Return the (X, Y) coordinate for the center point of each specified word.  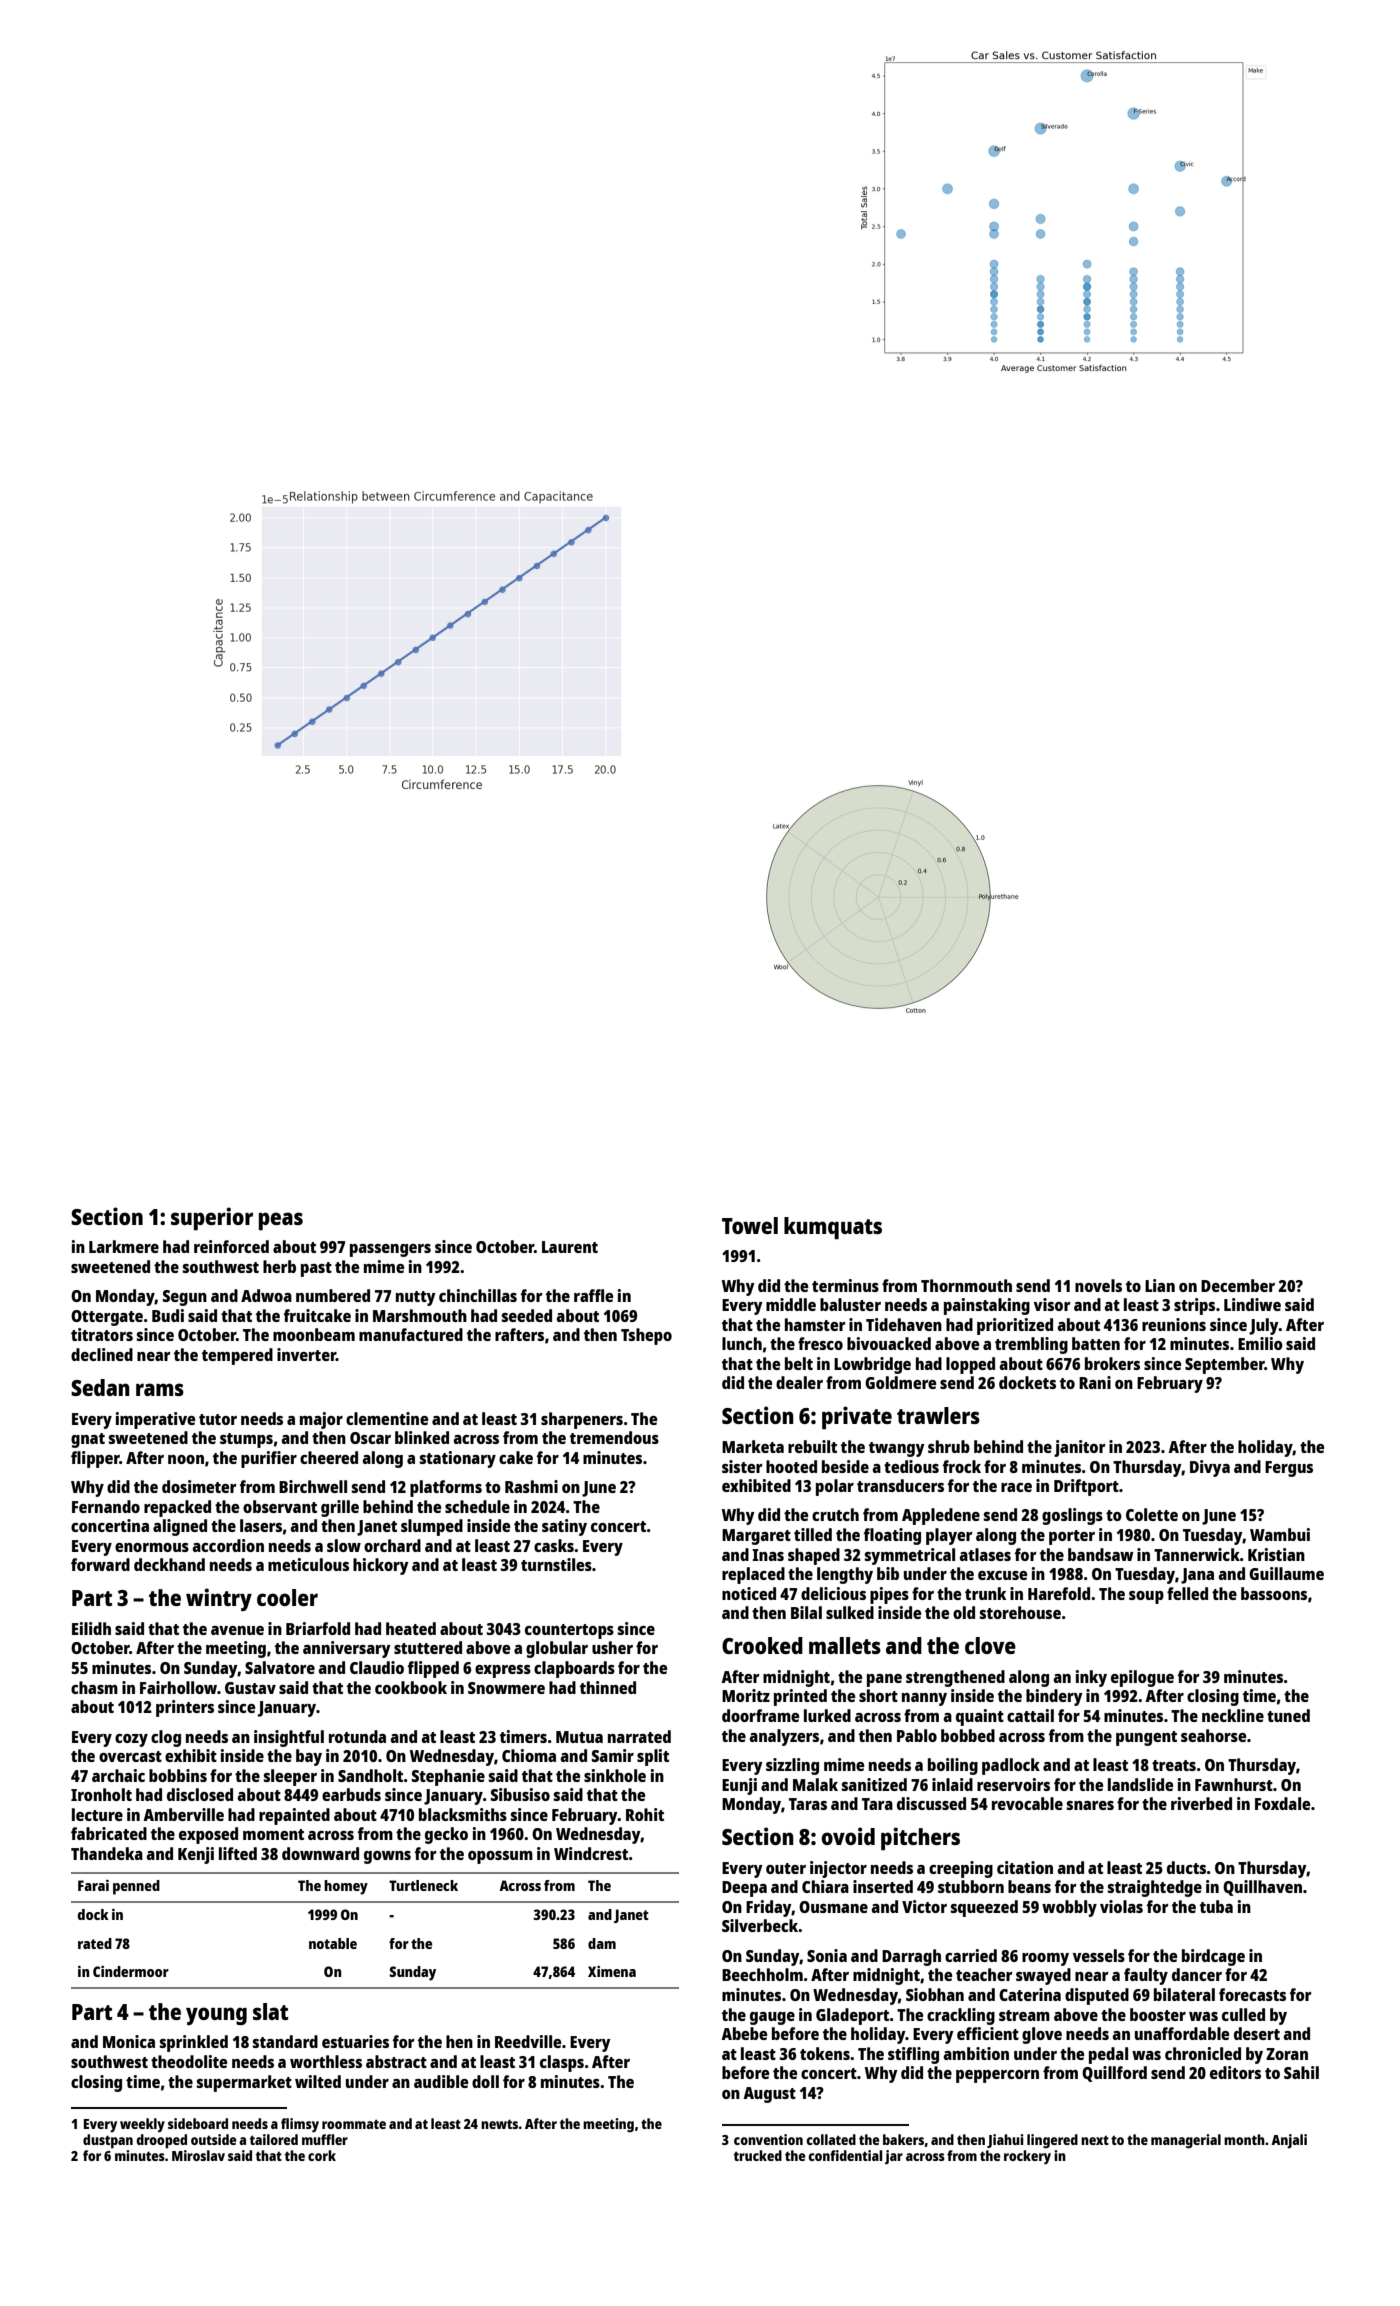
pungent (1146, 1738)
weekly (142, 2125)
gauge (772, 2018)
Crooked (762, 1645)
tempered (237, 1356)
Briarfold (318, 1628)
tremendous (614, 1437)
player (949, 1536)
